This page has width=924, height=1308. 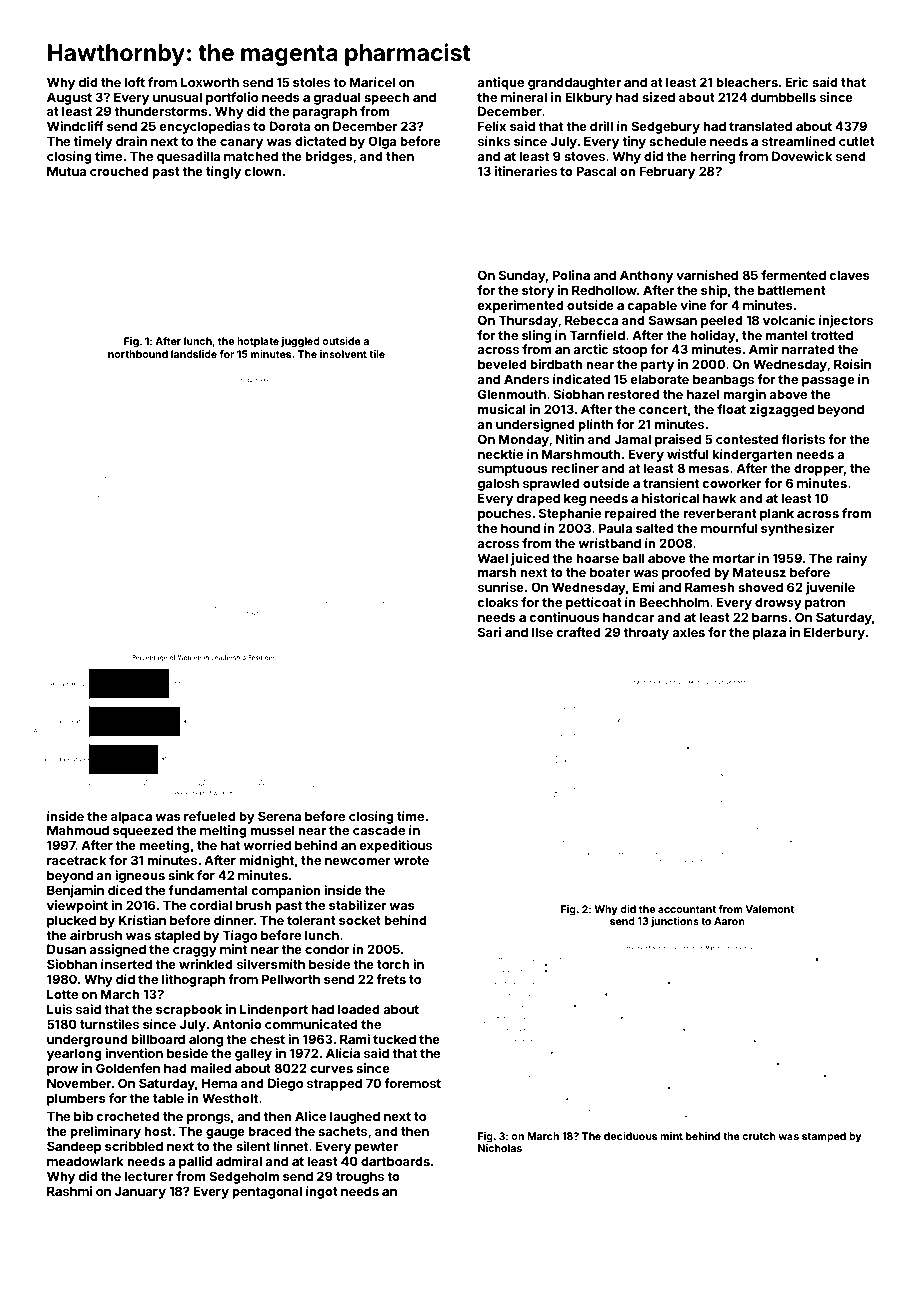 What do you see at coordinates (379, 830) in the page?
I see `cascade` at bounding box center [379, 830].
